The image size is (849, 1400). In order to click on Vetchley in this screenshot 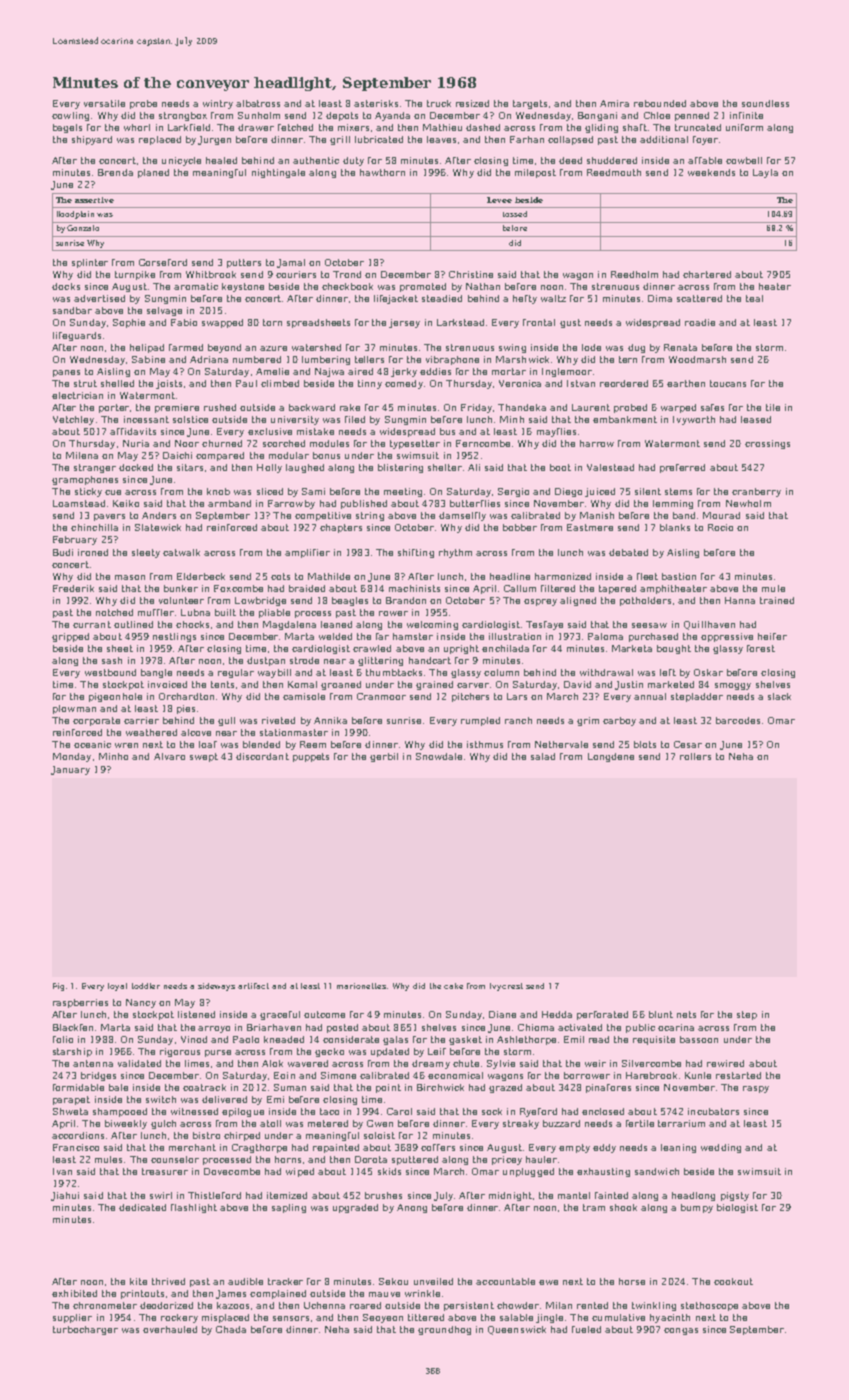, I will do `click(73, 420)`.
